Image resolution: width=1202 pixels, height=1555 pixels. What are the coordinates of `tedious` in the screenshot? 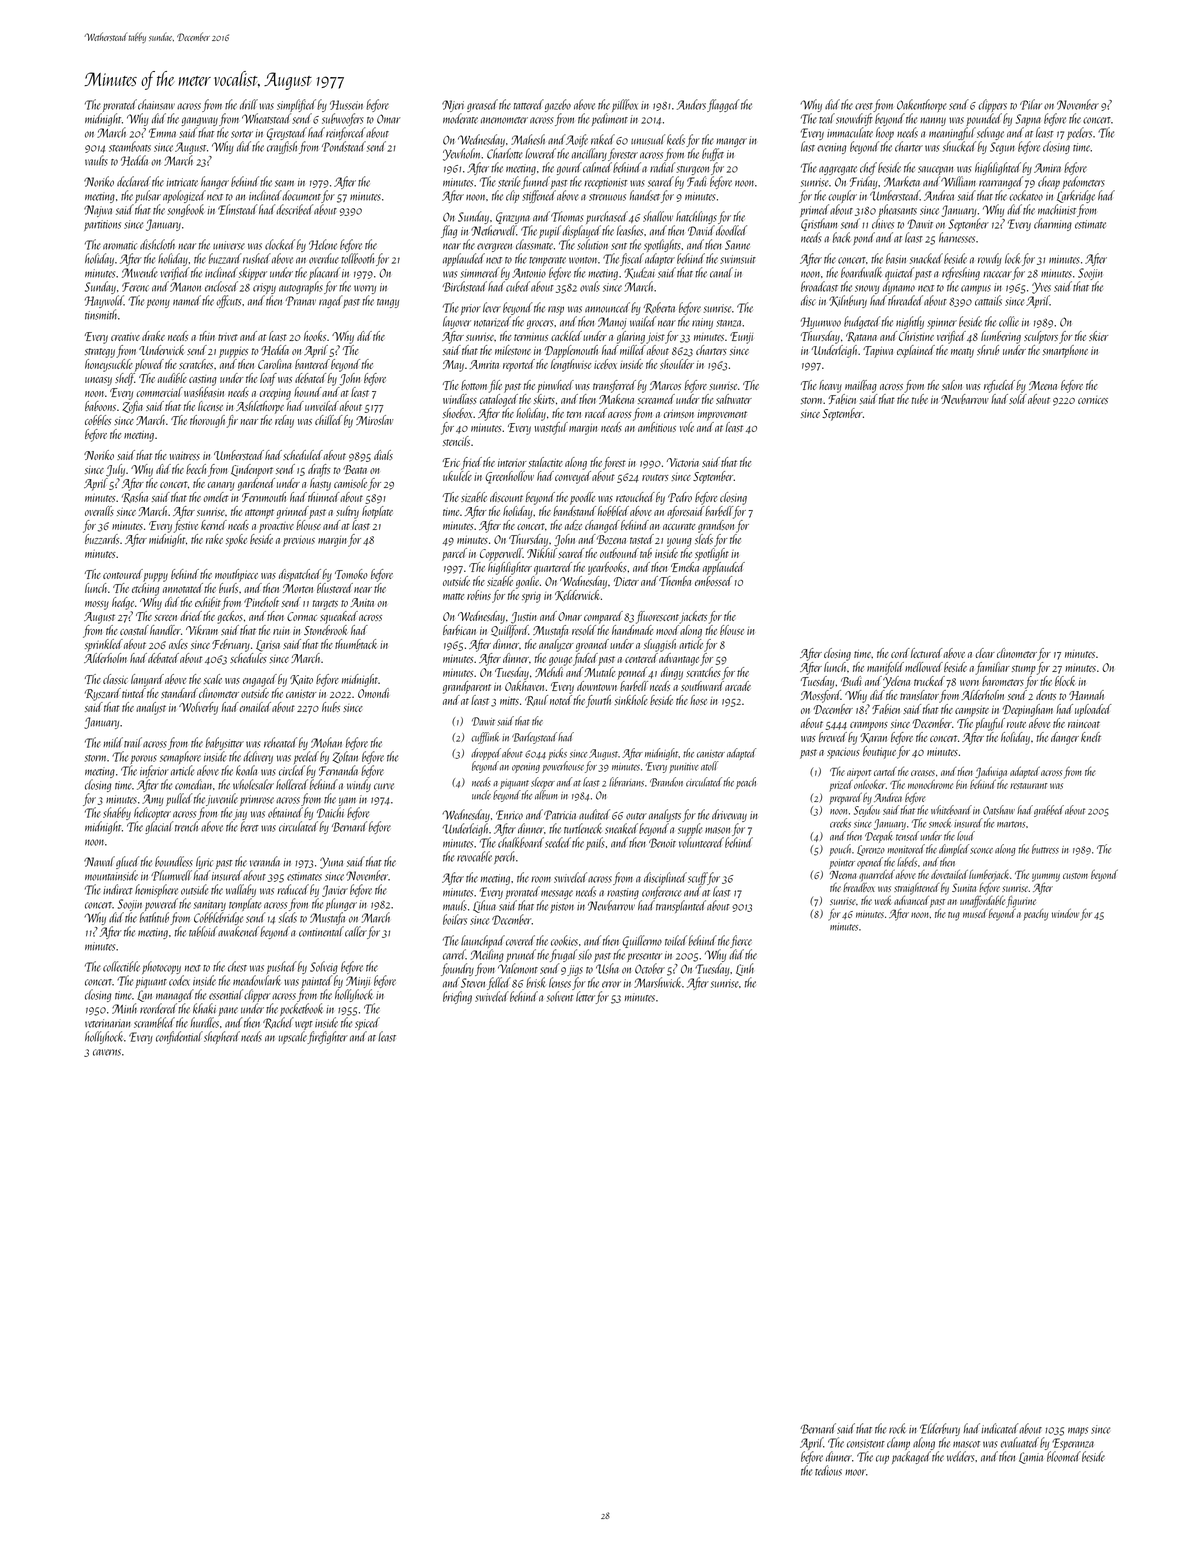 It's located at (828, 1470).
